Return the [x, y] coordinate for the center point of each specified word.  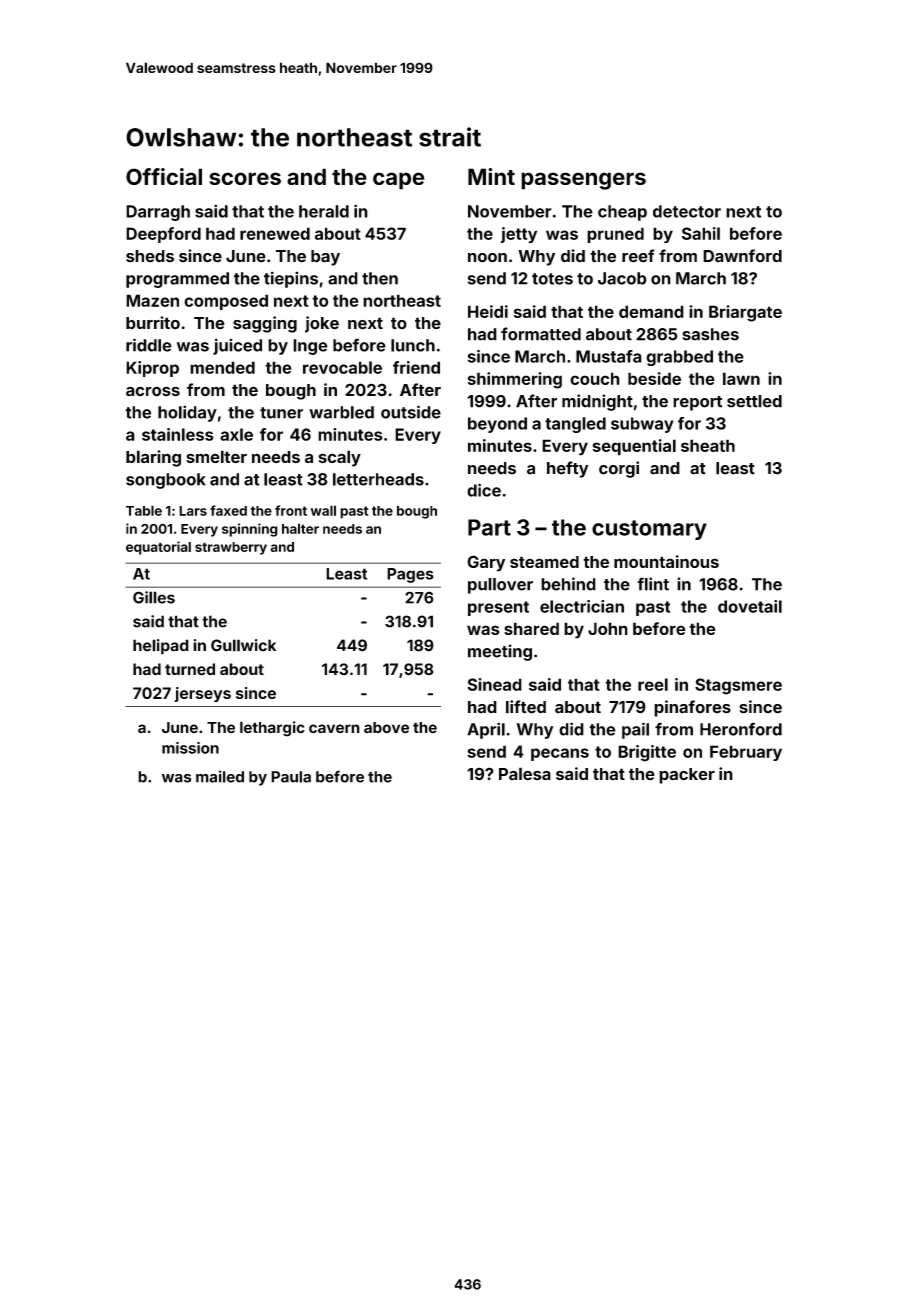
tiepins [291, 279]
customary [649, 530]
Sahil [701, 233]
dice [484, 490]
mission [190, 748]
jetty [518, 235]
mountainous [666, 561]
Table [144, 510]
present [498, 608]
